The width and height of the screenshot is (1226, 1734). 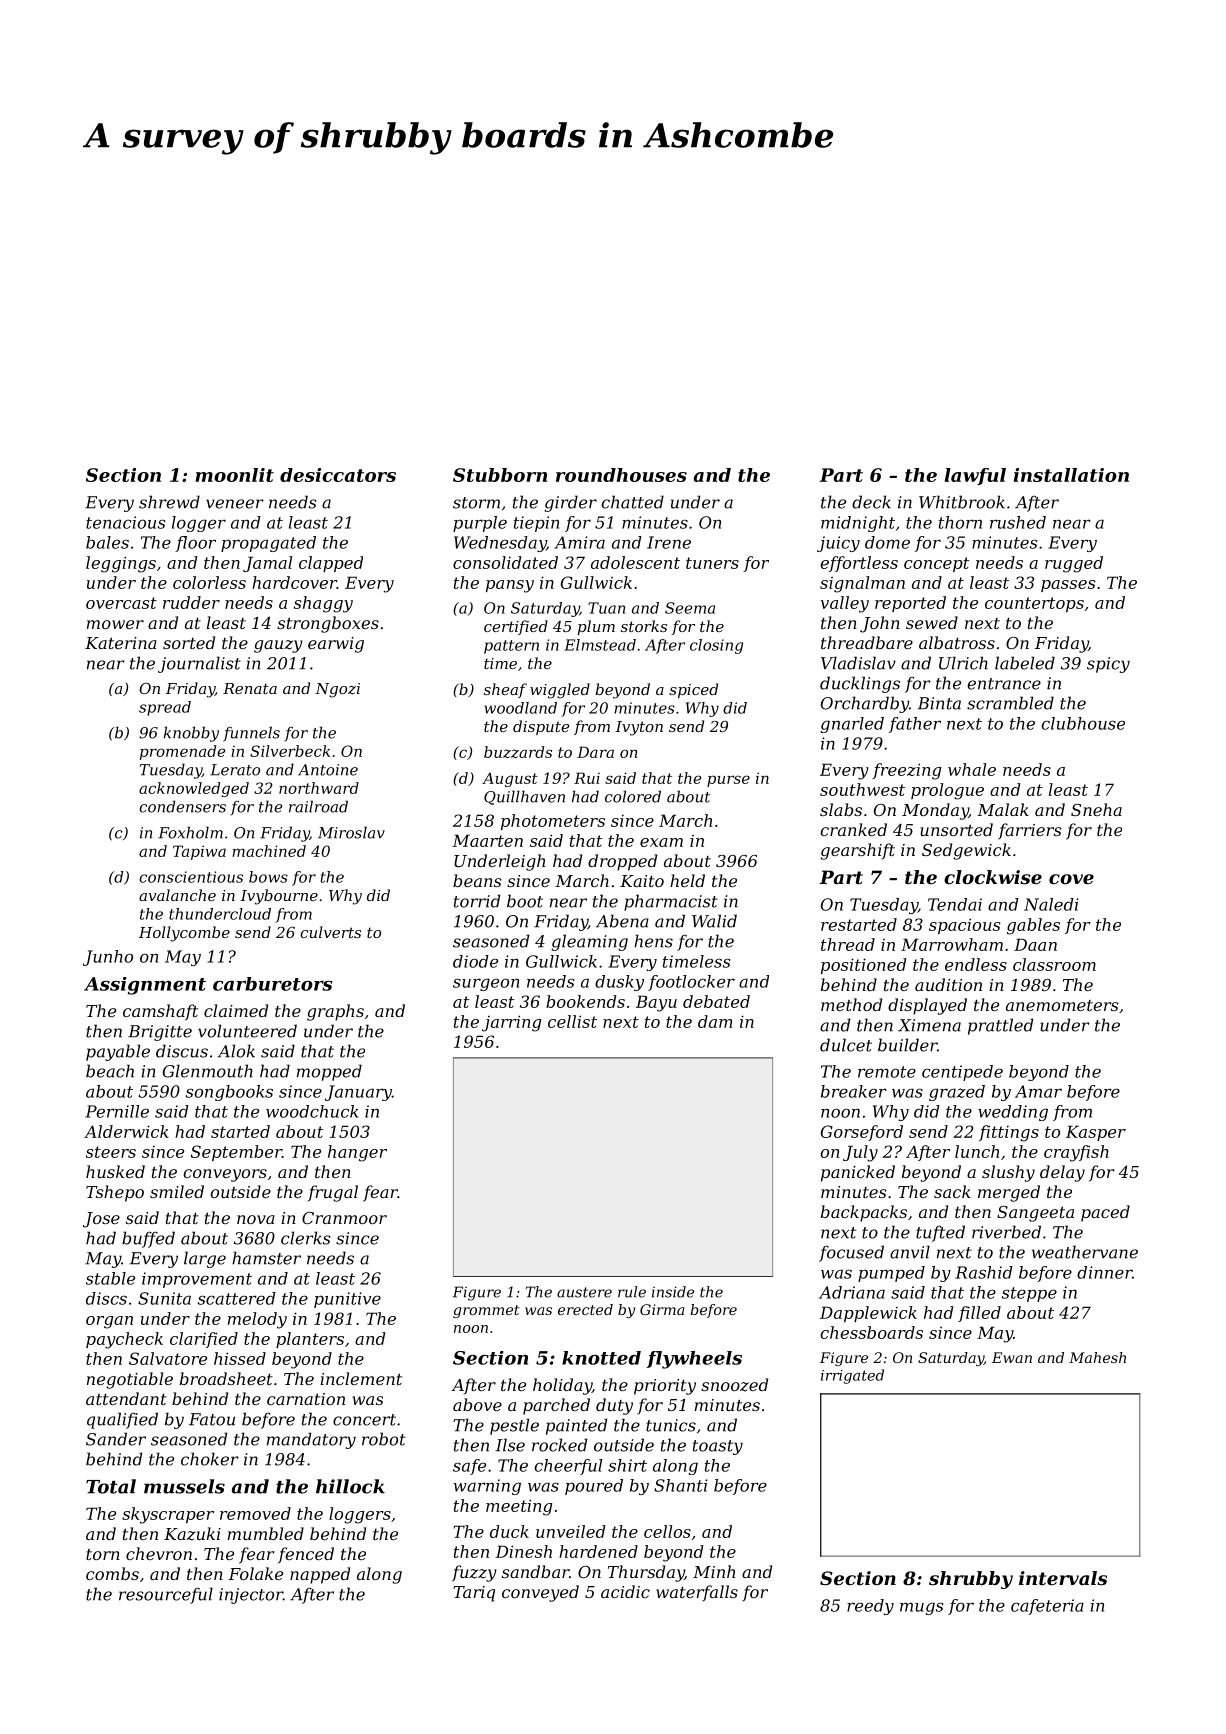 What do you see at coordinates (166, 1595) in the screenshot?
I see `resourceful` at bounding box center [166, 1595].
